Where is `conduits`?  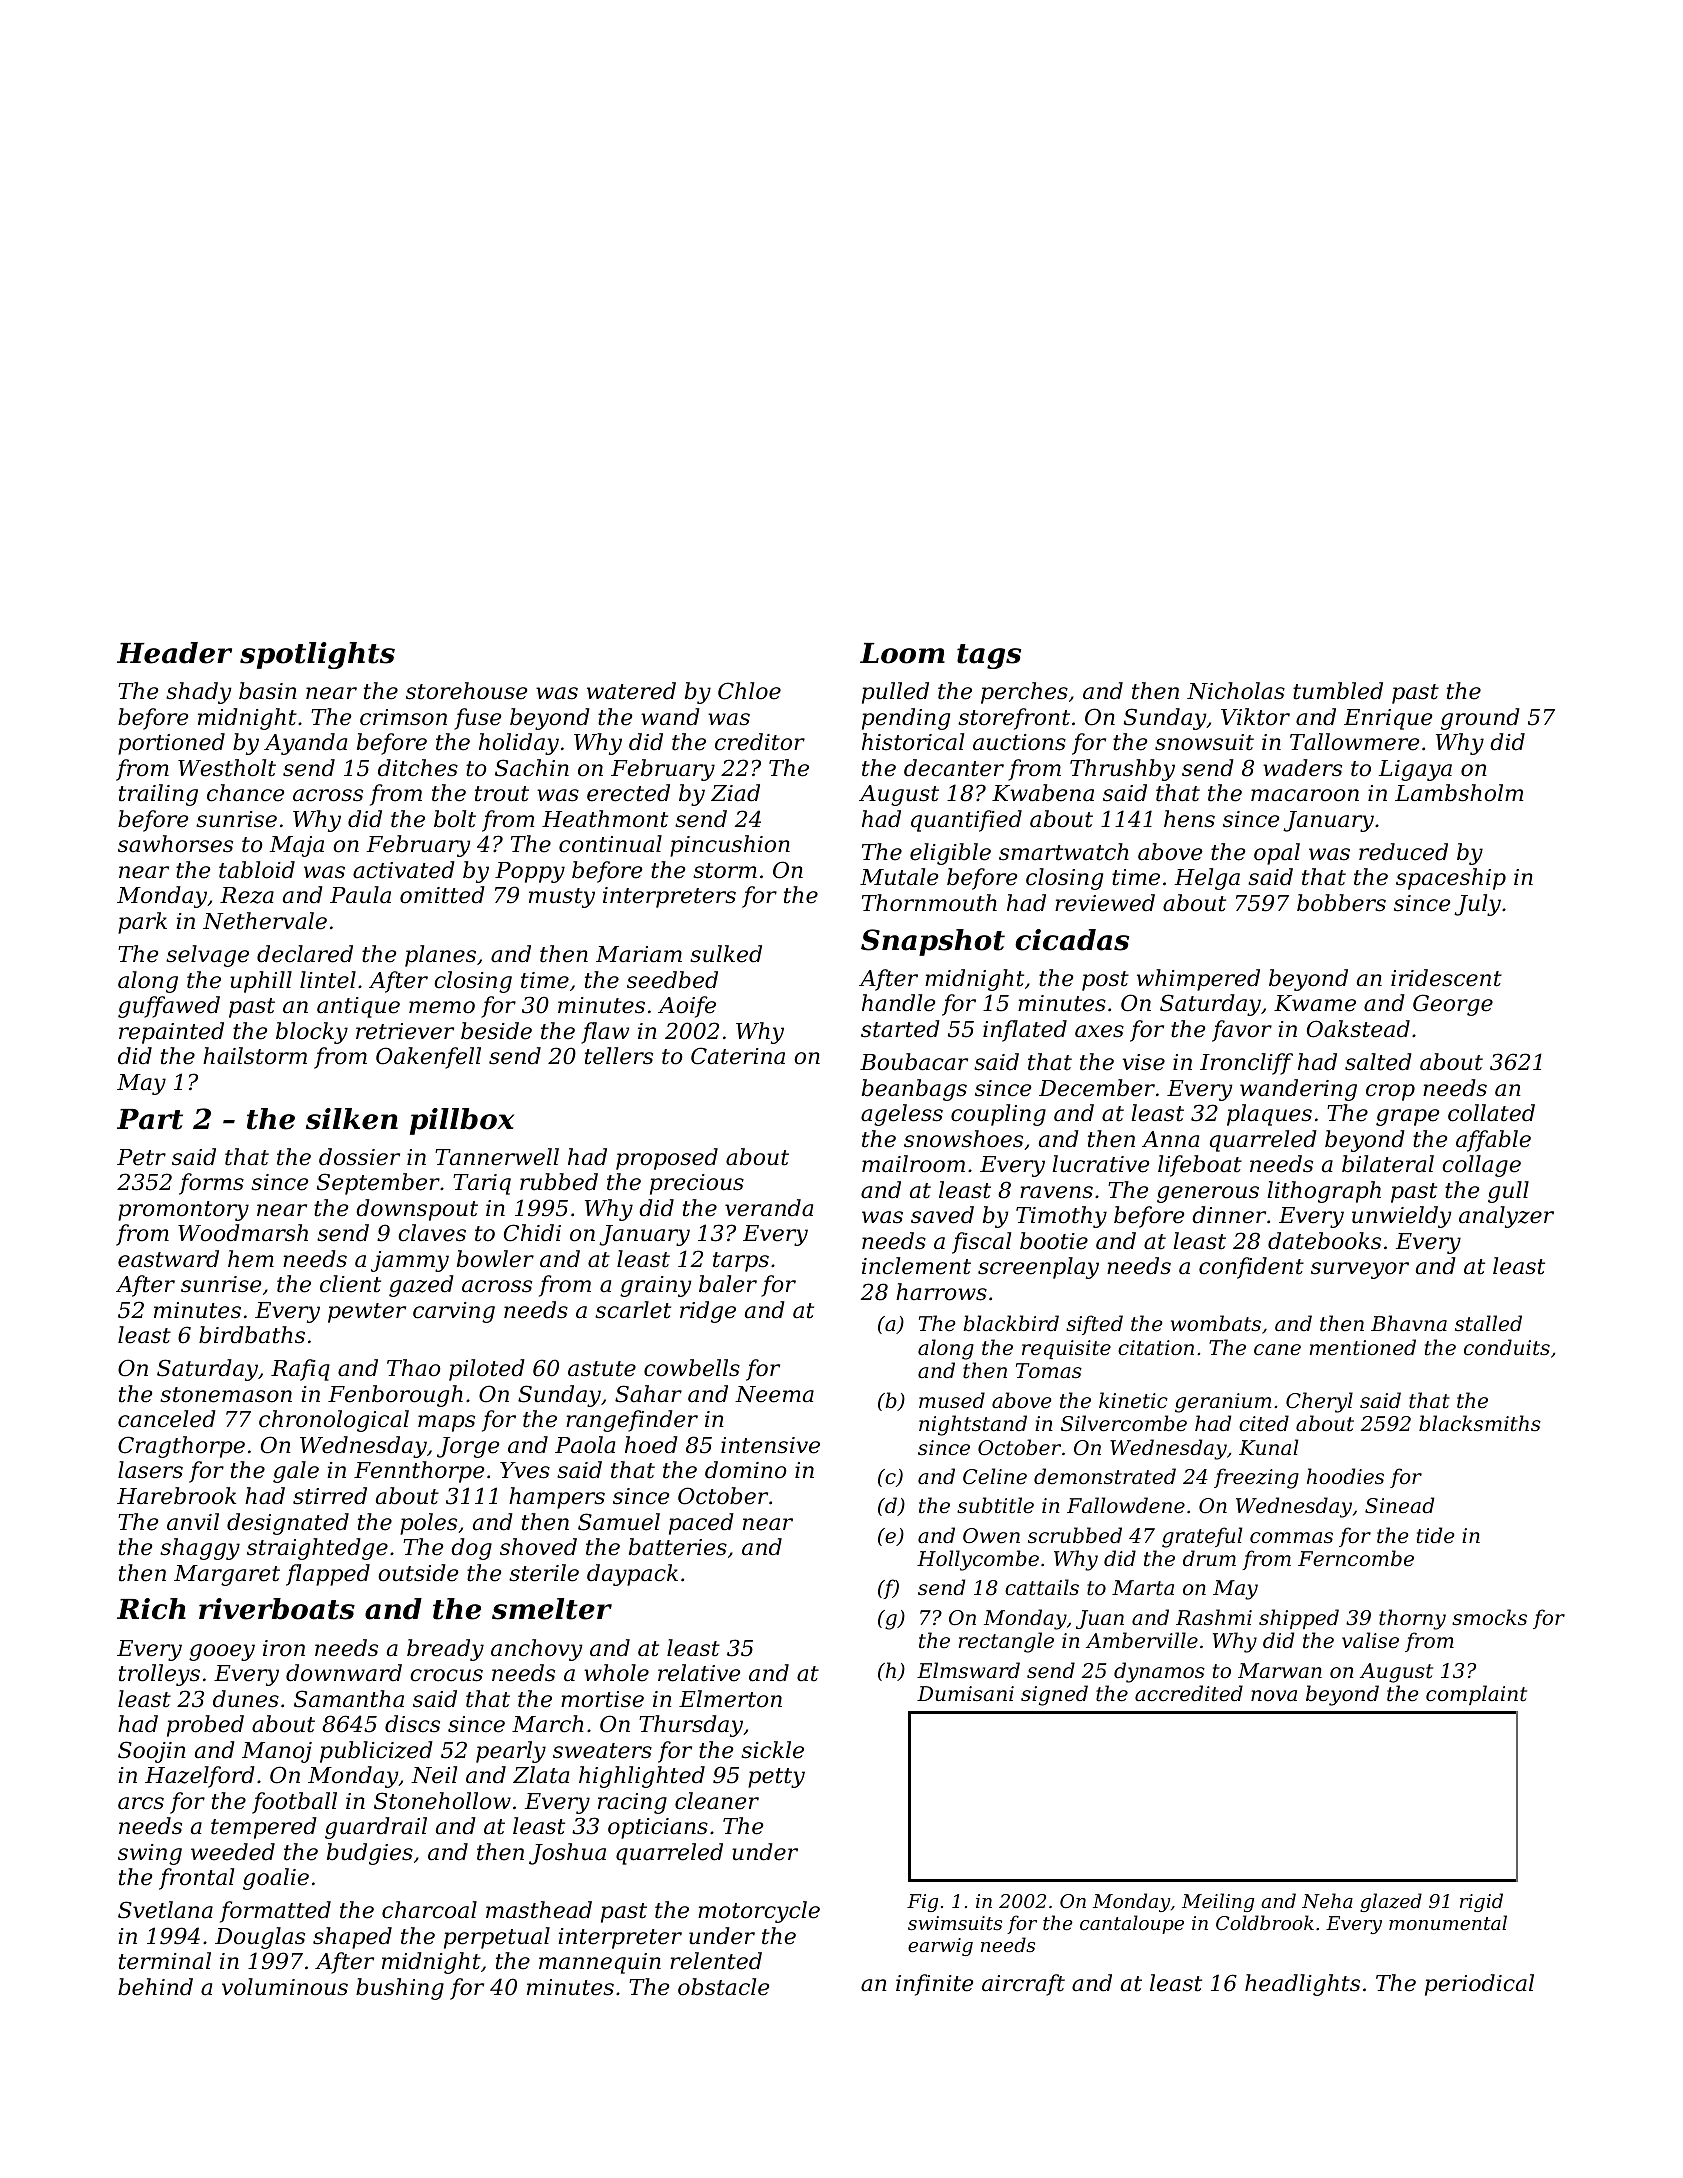 conduits is located at coordinates (1507, 1347).
